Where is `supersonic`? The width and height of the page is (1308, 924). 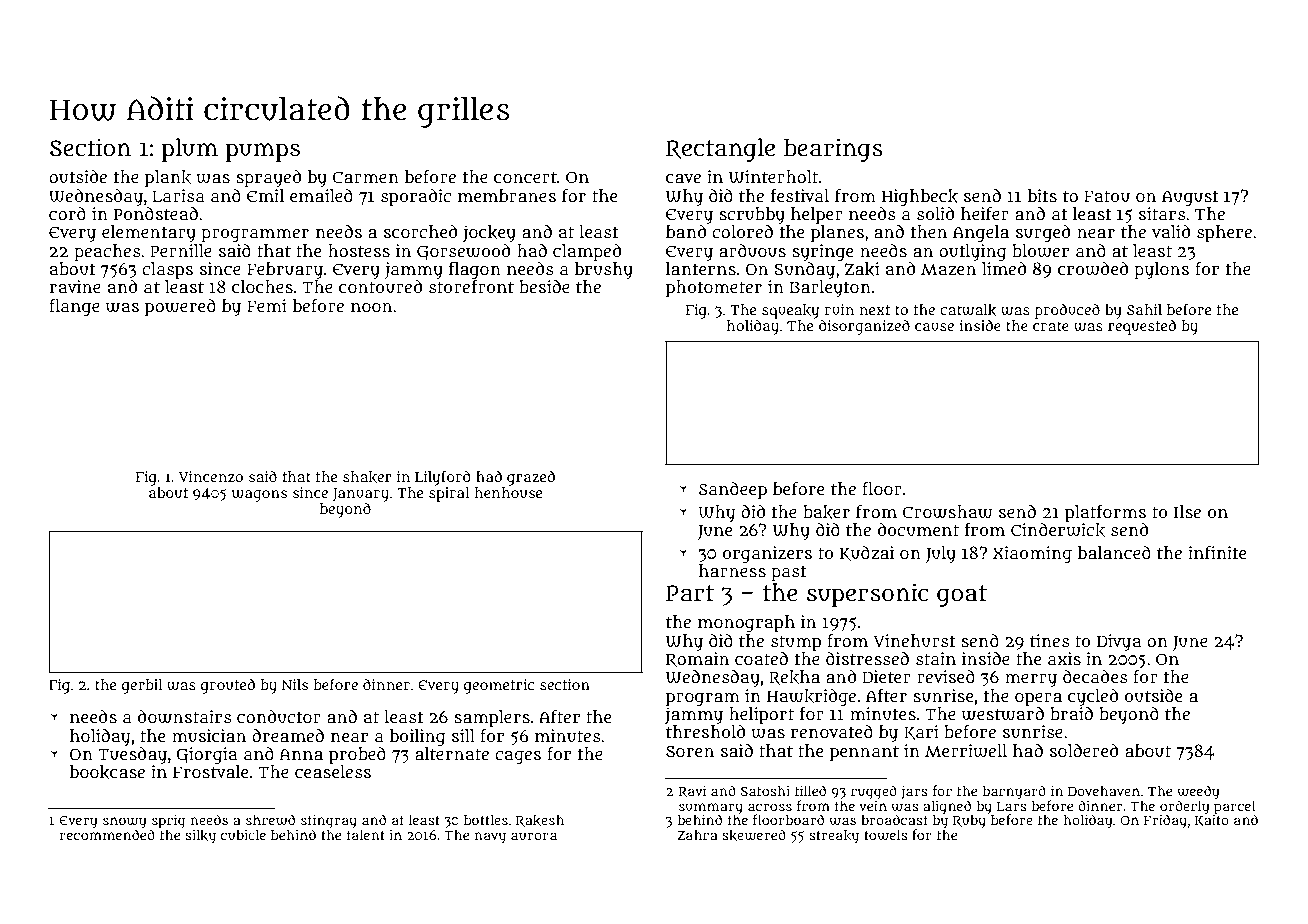 supersonic is located at coordinates (868, 595).
